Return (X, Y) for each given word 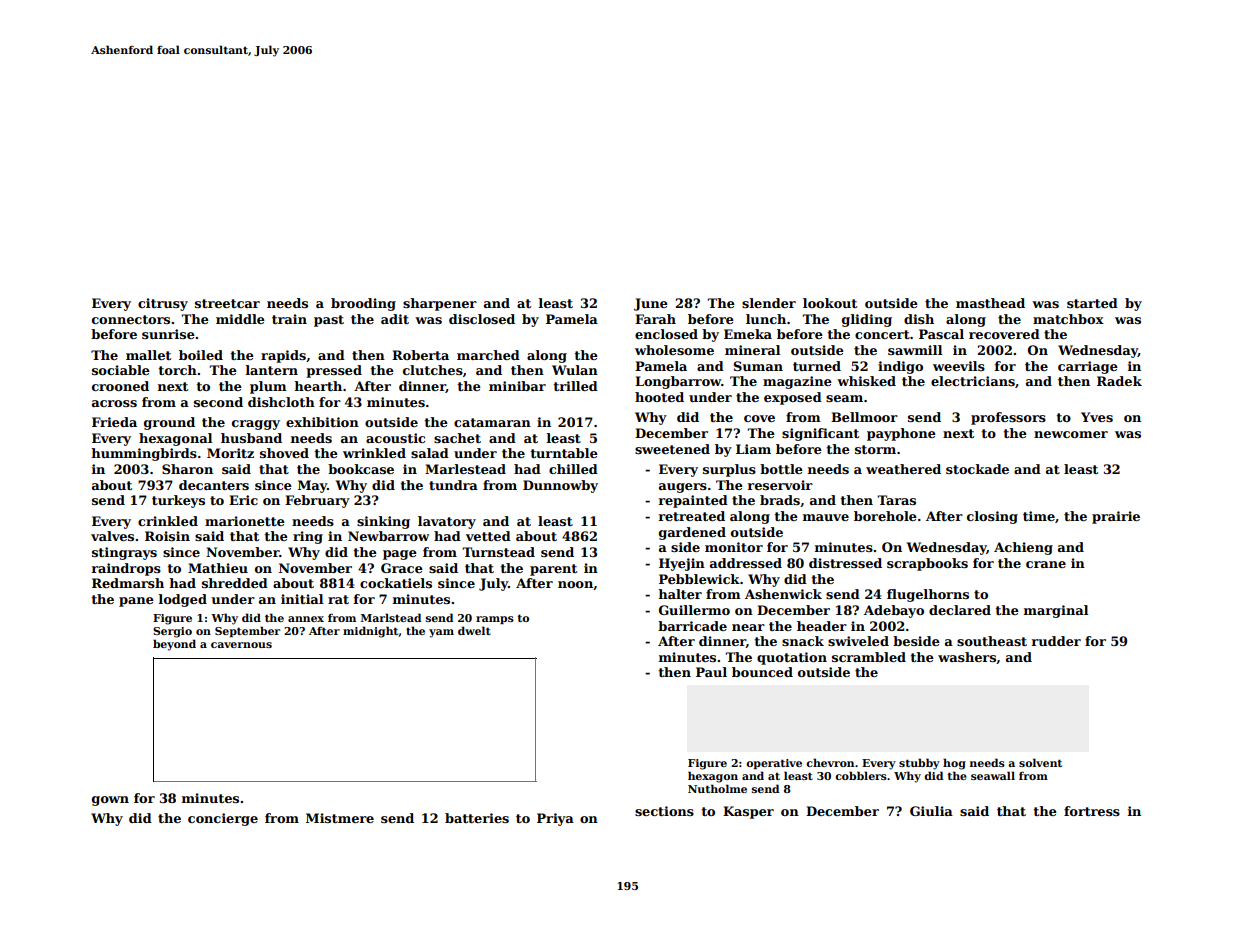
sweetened (672, 449)
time (1039, 516)
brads (780, 500)
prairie (1116, 517)
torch (178, 370)
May (312, 486)
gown (110, 801)
